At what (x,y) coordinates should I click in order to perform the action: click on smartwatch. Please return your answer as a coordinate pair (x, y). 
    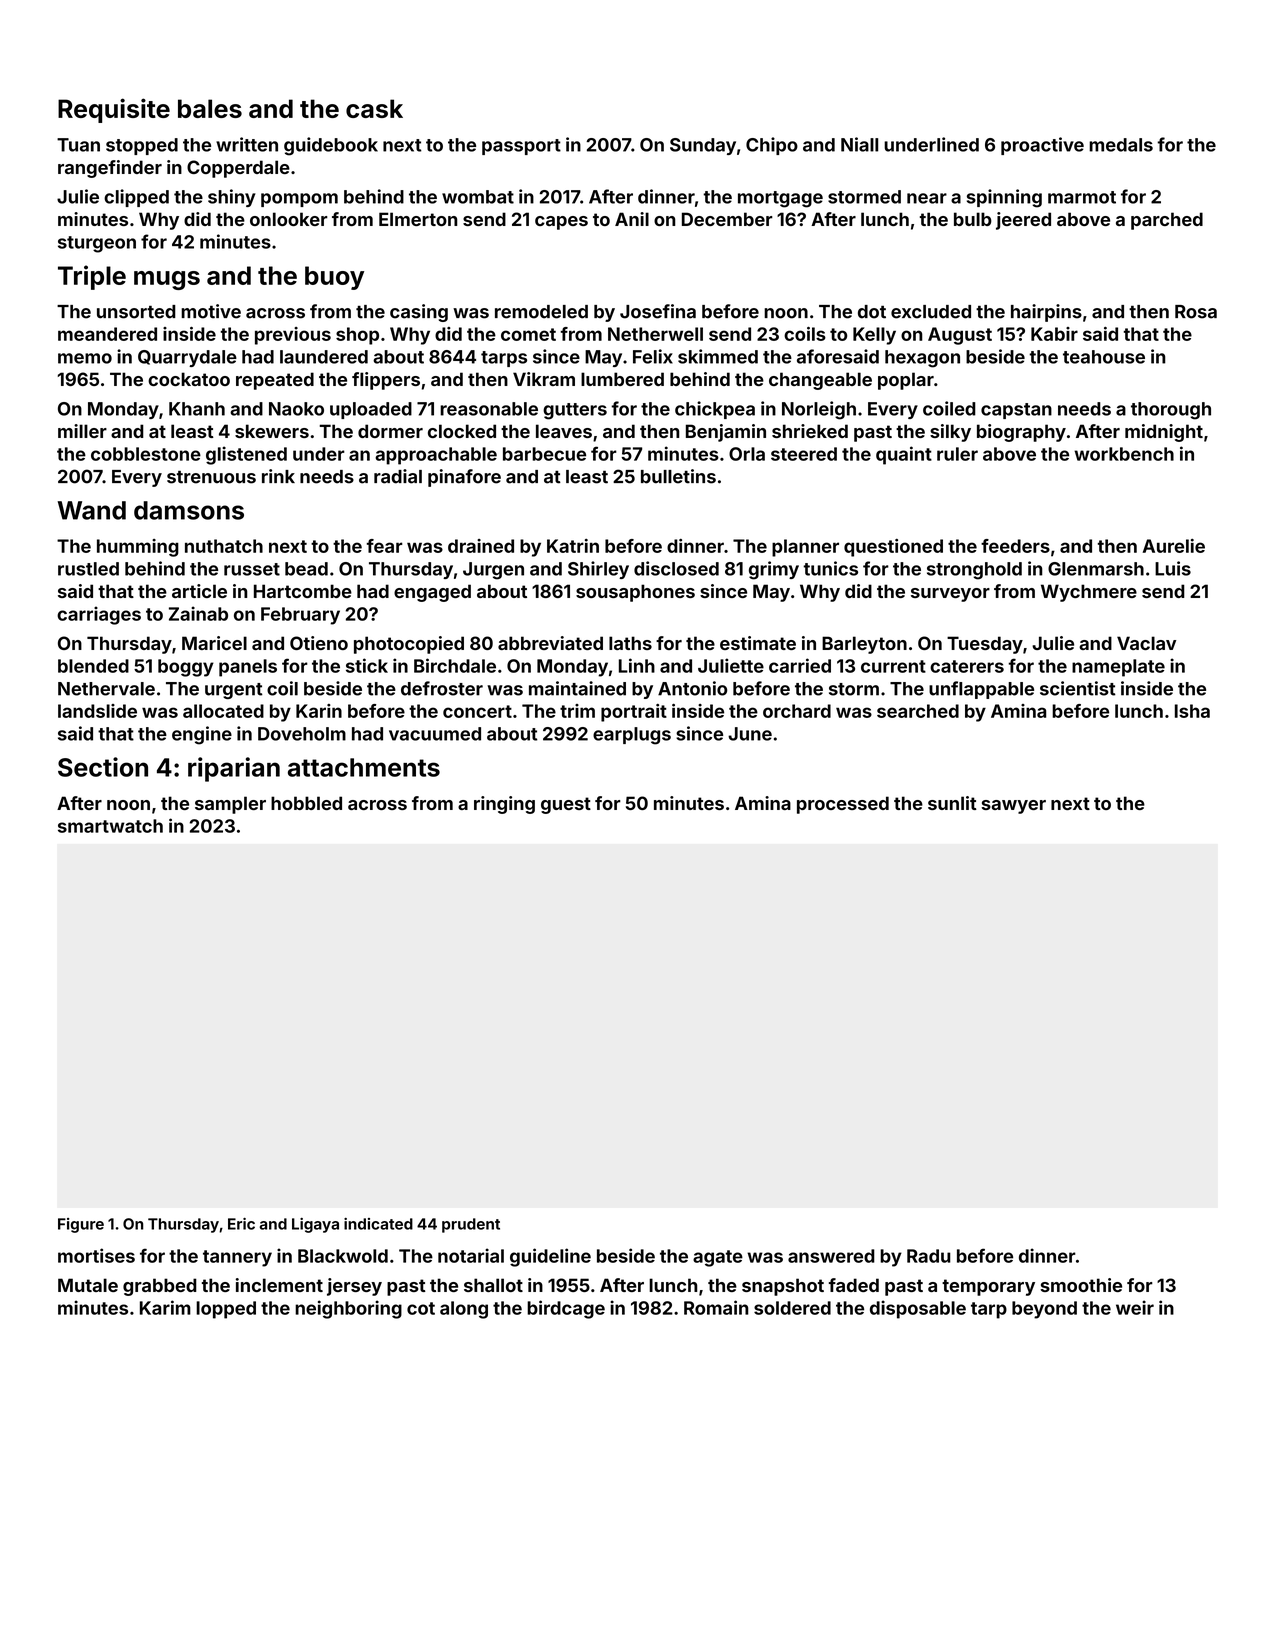
    Looking at the image, I should click on (110, 826).
